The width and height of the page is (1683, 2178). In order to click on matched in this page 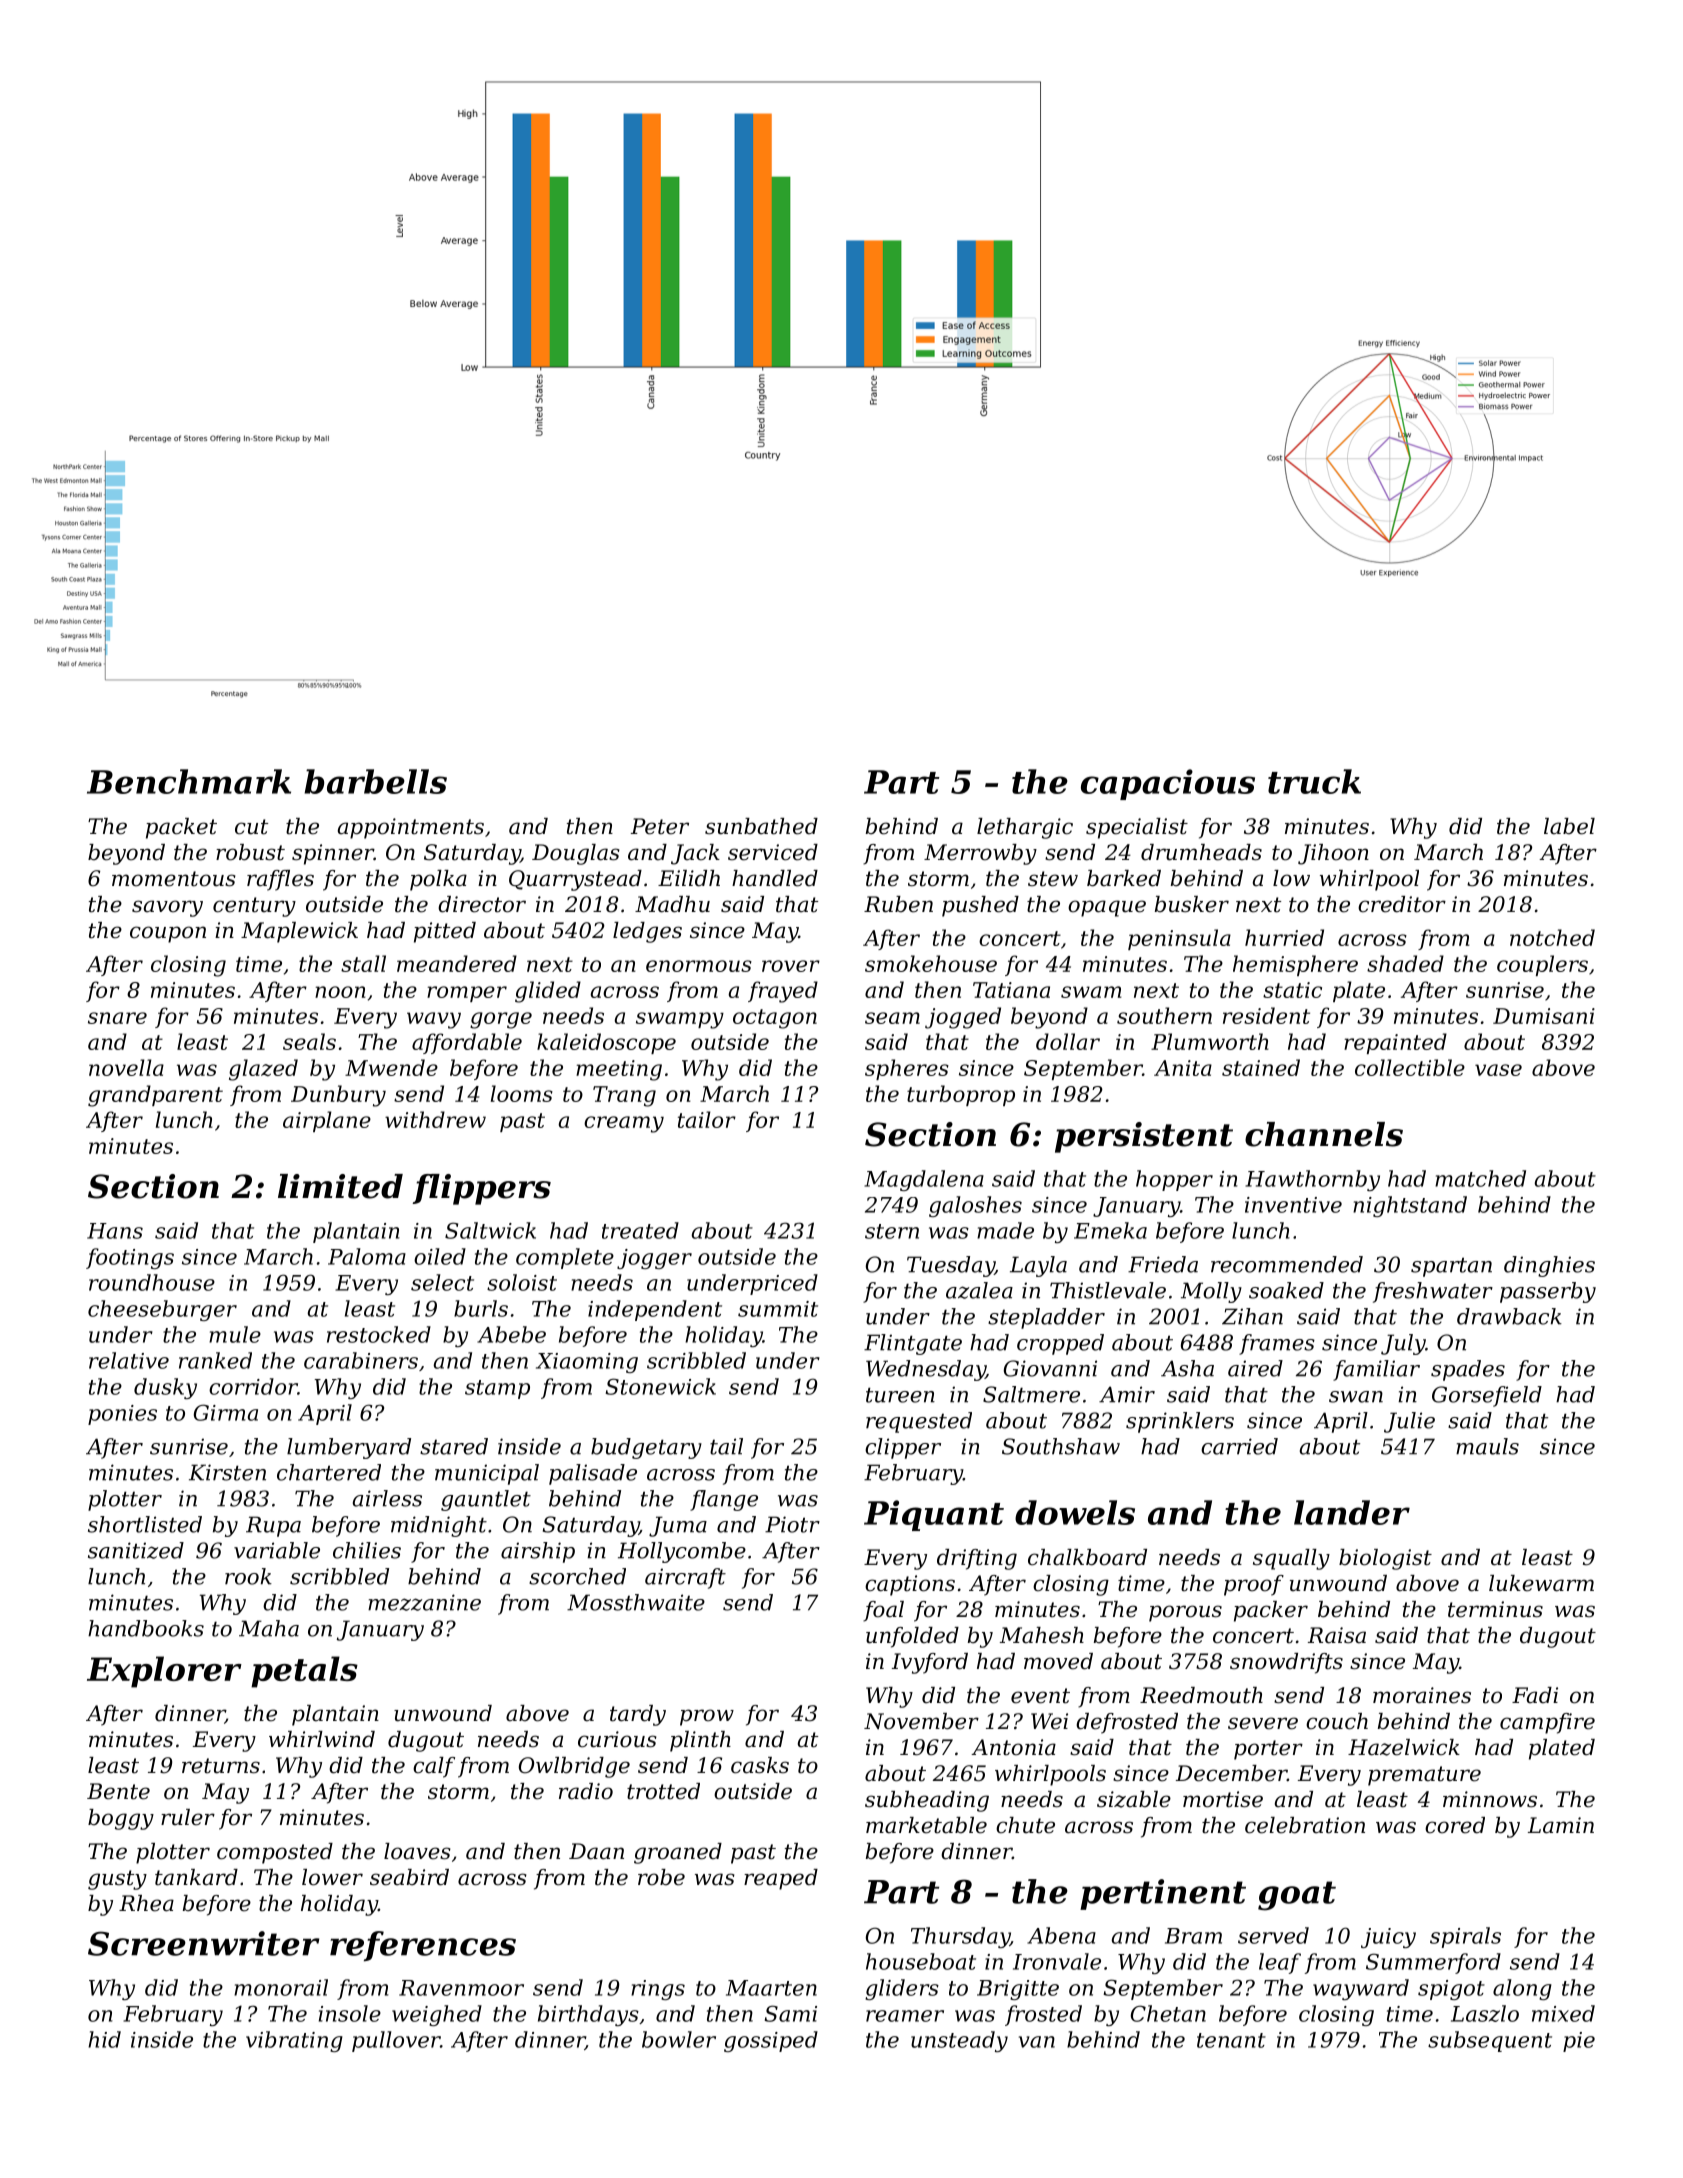, I will do `click(1480, 1178)`.
